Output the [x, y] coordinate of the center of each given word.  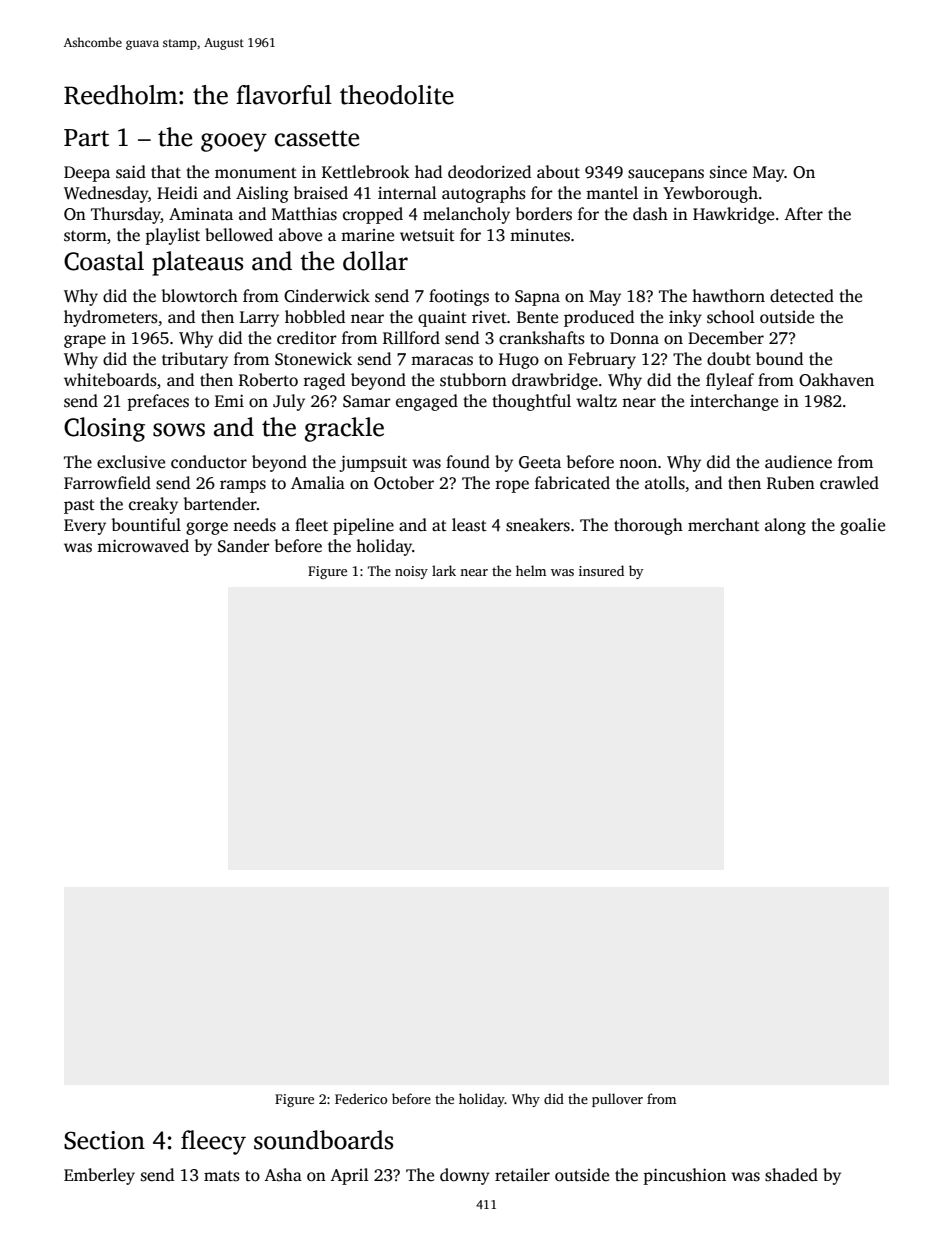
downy [465, 1176]
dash [650, 214]
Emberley [99, 1176]
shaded [791, 1175]
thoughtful [531, 402]
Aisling [262, 194]
